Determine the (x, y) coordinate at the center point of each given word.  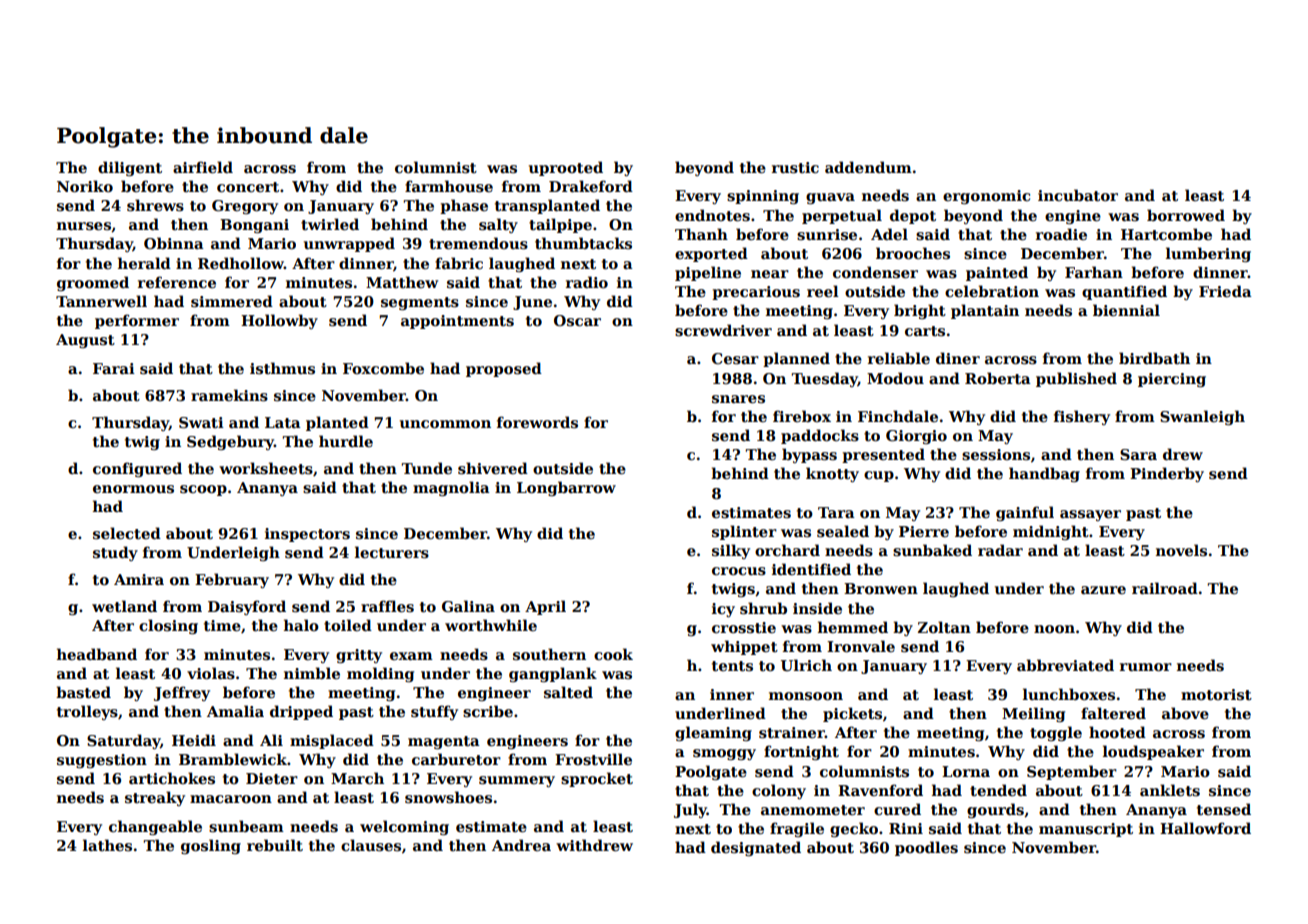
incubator (1078, 195)
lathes (107, 845)
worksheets (266, 468)
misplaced (332, 741)
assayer (1090, 515)
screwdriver (723, 330)
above (1185, 713)
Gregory (245, 207)
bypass (809, 455)
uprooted (566, 168)
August (85, 341)
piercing (1172, 380)
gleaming (713, 733)
